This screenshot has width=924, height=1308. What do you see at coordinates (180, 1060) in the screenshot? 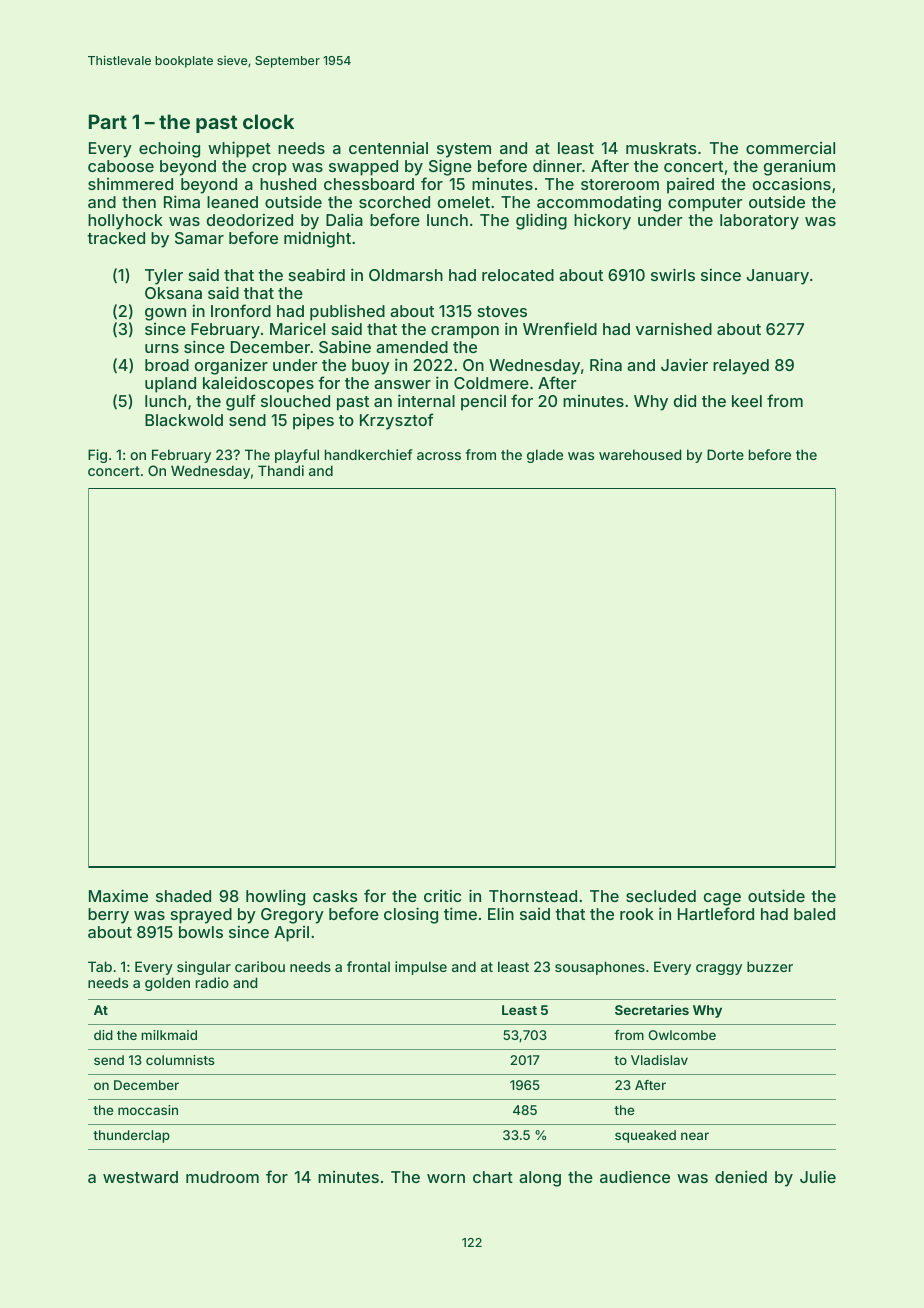
I see `columnists` at bounding box center [180, 1060].
